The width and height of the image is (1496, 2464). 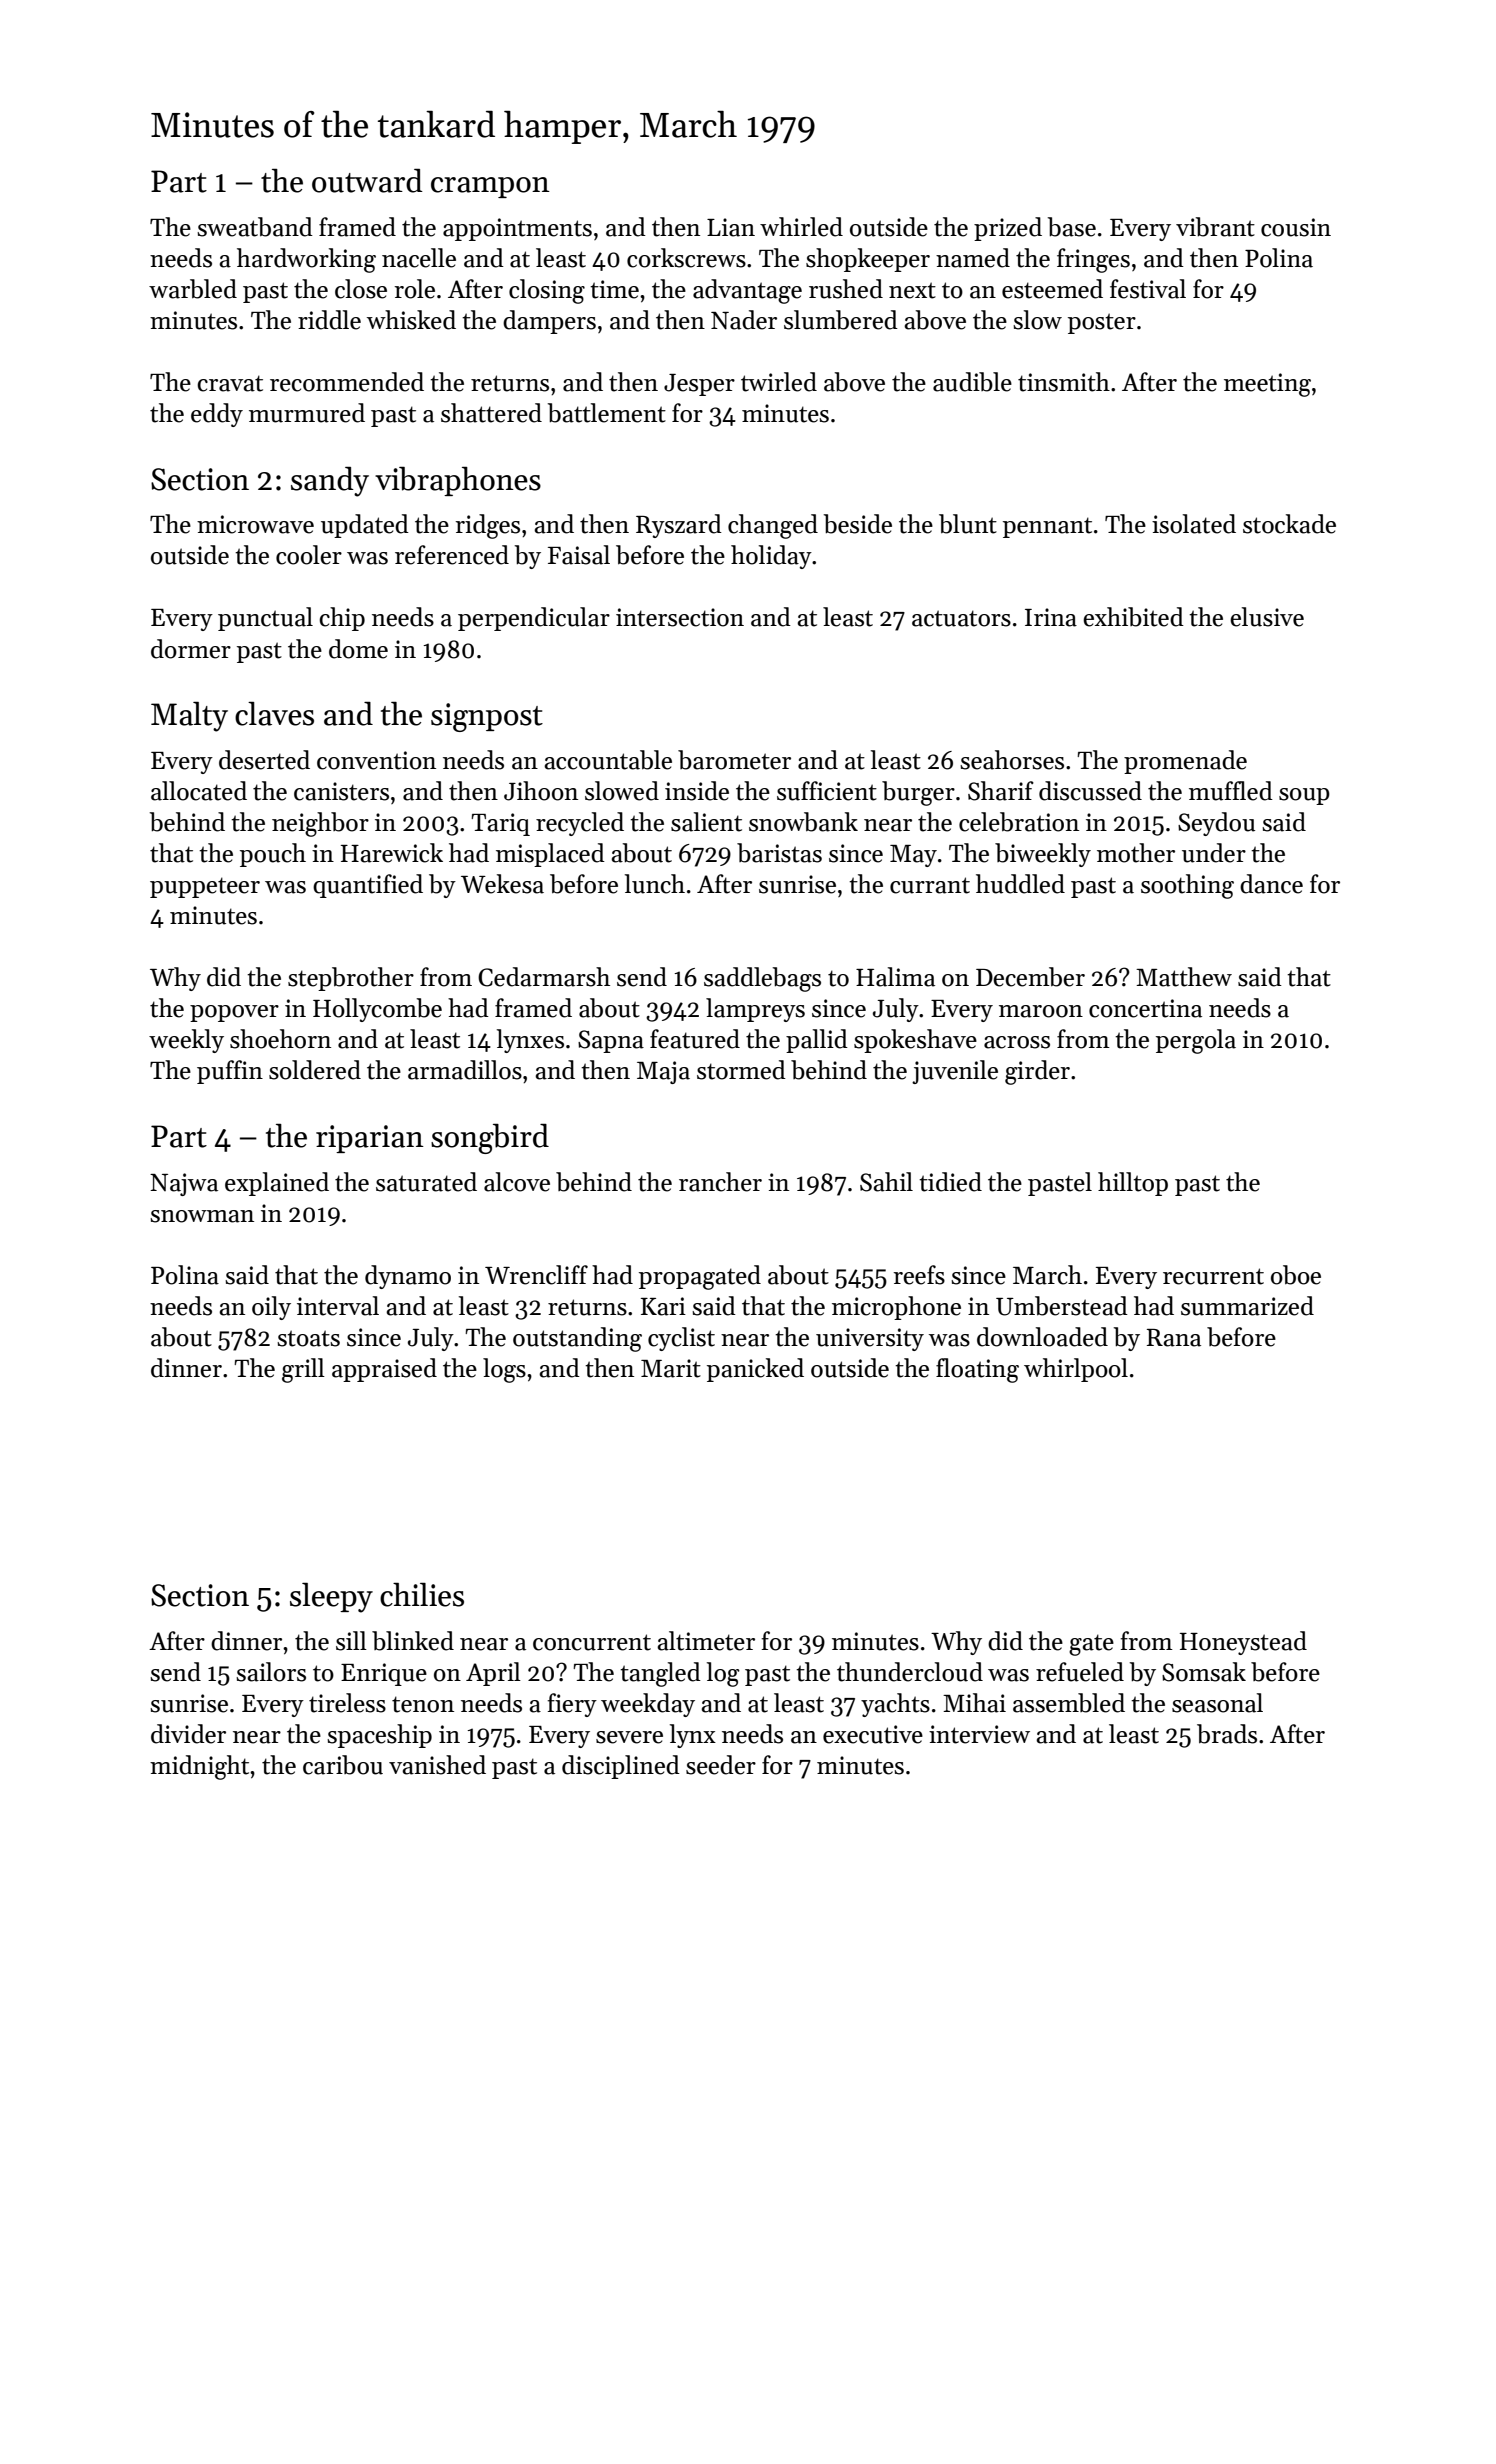 What do you see at coordinates (1062, 1306) in the image?
I see `Umberstead` at bounding box center [1062, 1306].
